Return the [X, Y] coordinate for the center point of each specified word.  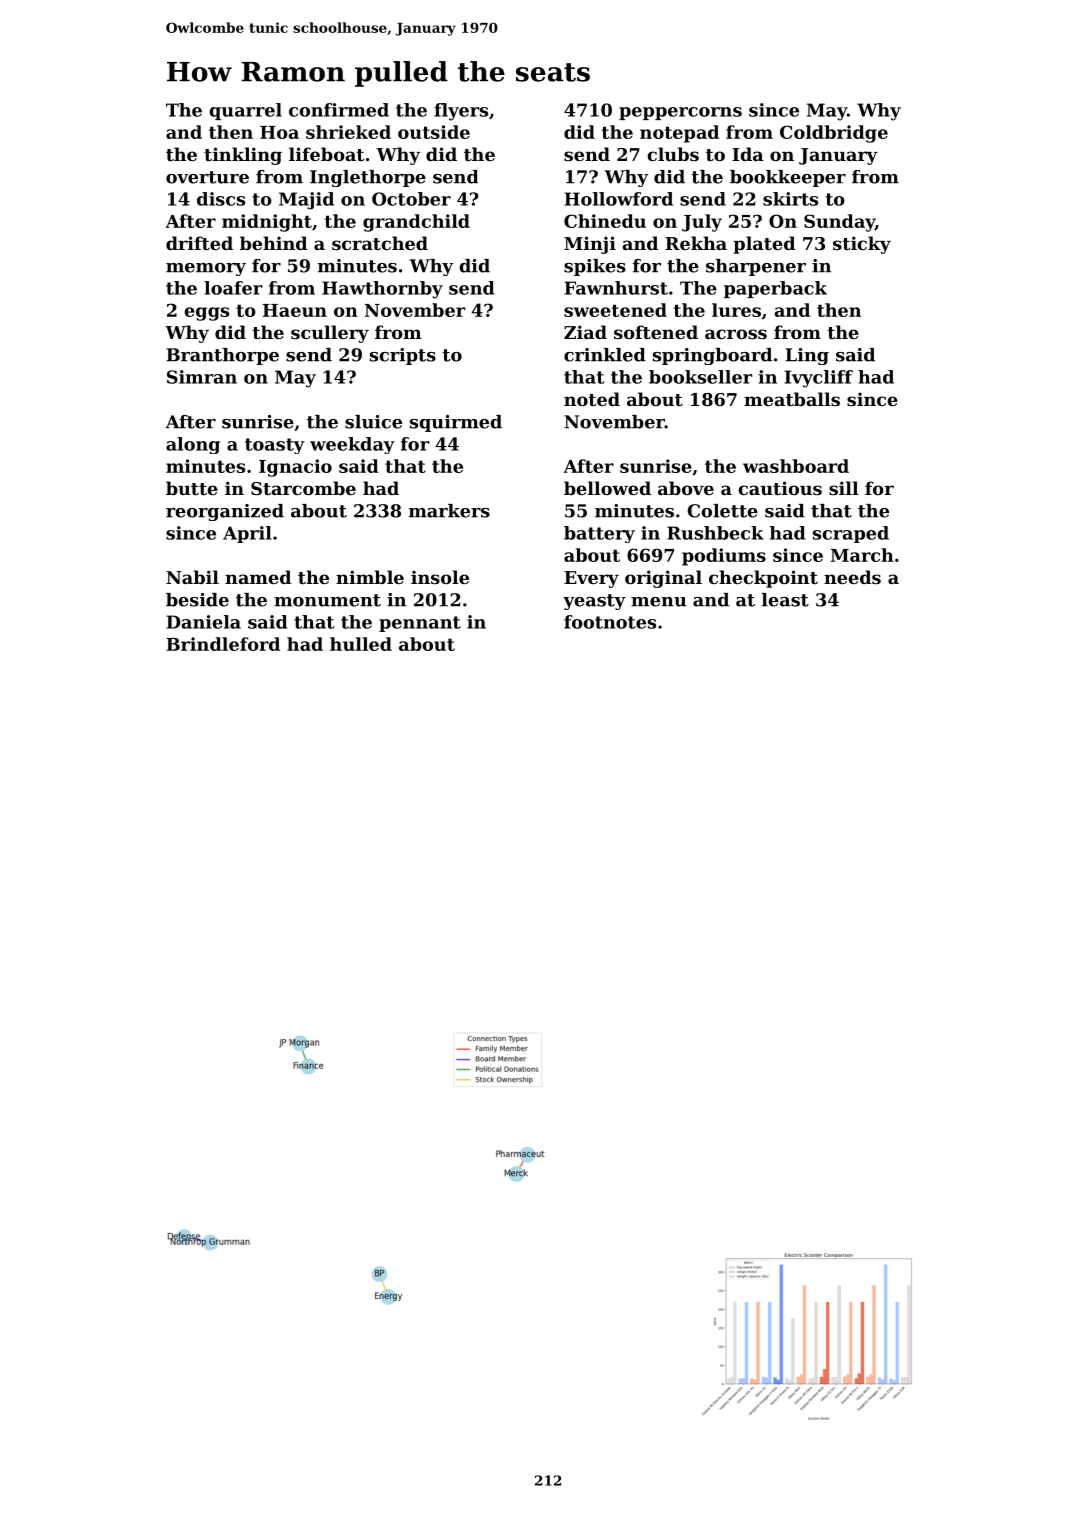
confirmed [339, 110]
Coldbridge [834, 134]
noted [592, 399]
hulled [361, 644]
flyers [461, 112]
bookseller [700, 377]
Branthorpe [222, 356]
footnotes [610, 622]
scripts [403, 356]
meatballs [792, 399]
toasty [275, 446]
